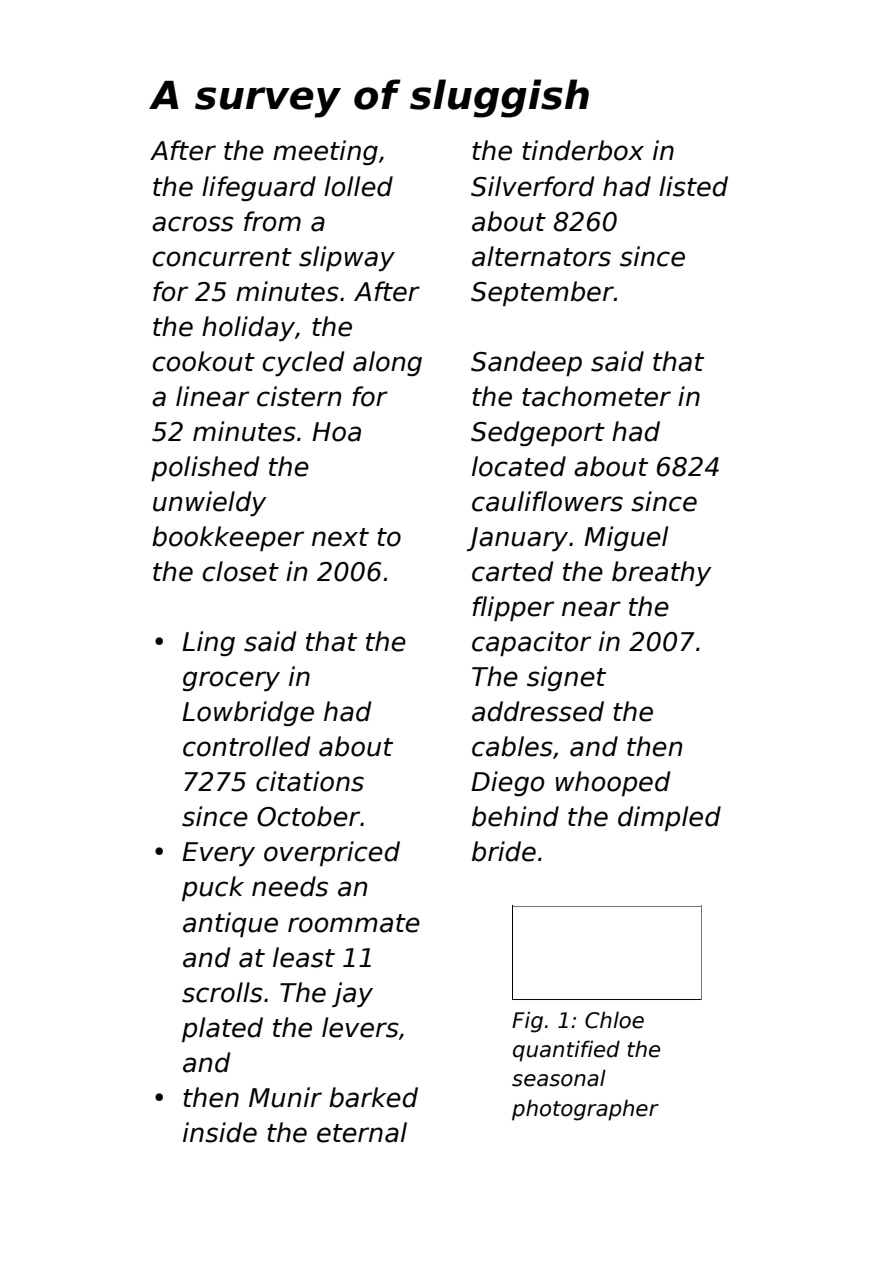 This screenshot has width=895, height=1269. I want to click on lifeguard, so click(259, 188).
